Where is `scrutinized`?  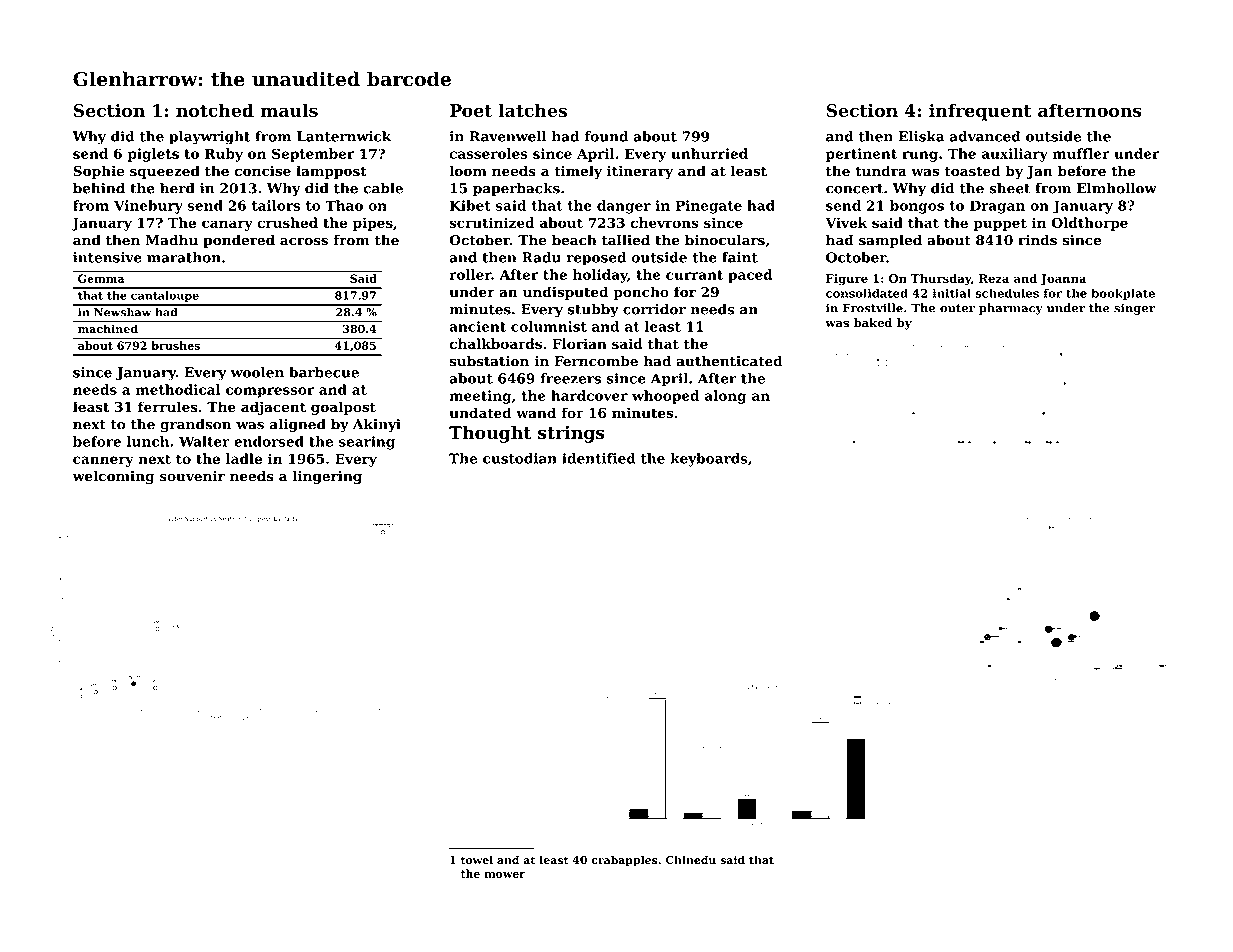 scrutinized is located at coordinates (491, 222).
